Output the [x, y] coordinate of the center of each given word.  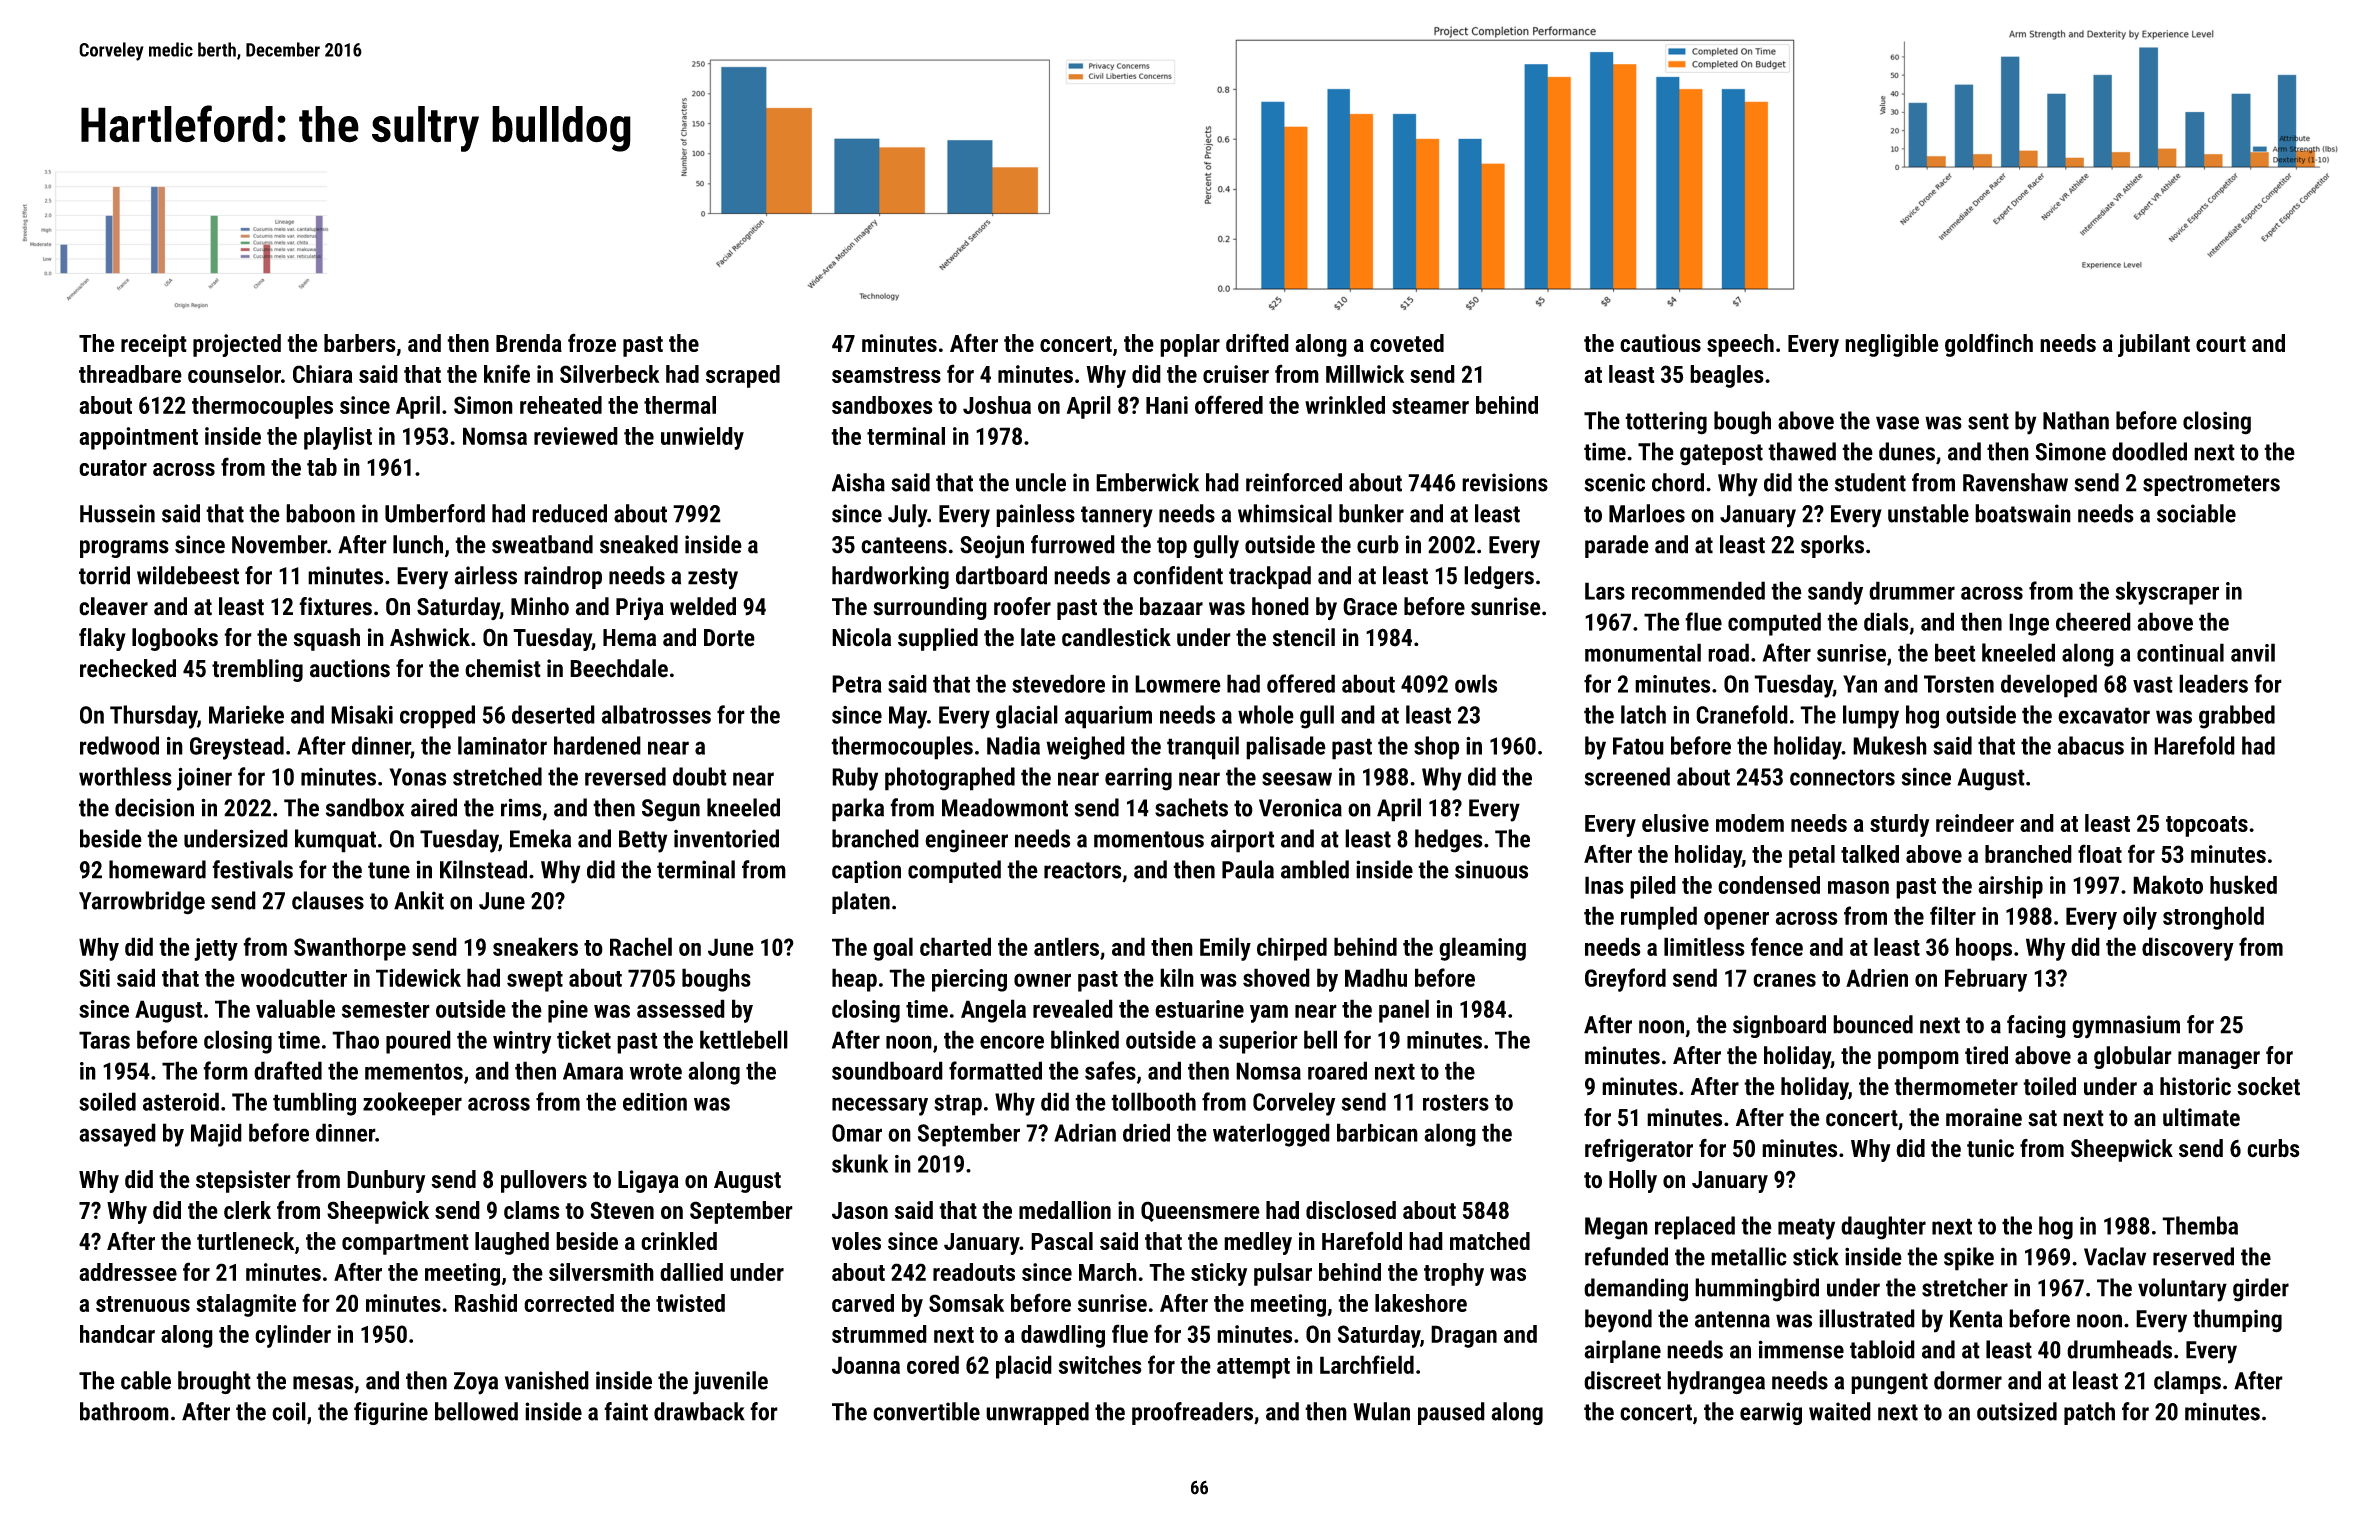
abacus [2091, 745]
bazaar [1171, 606]
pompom [1918, 1060]
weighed [1085, 748]
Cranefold [1742, 714]
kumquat [335, 841]
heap [854, 980]
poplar [1190, 345]
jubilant [2154, 345]
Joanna [866, 1365]
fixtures [335, 606]
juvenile [730, 1383]
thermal [680, 405]
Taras [104, 1040]
